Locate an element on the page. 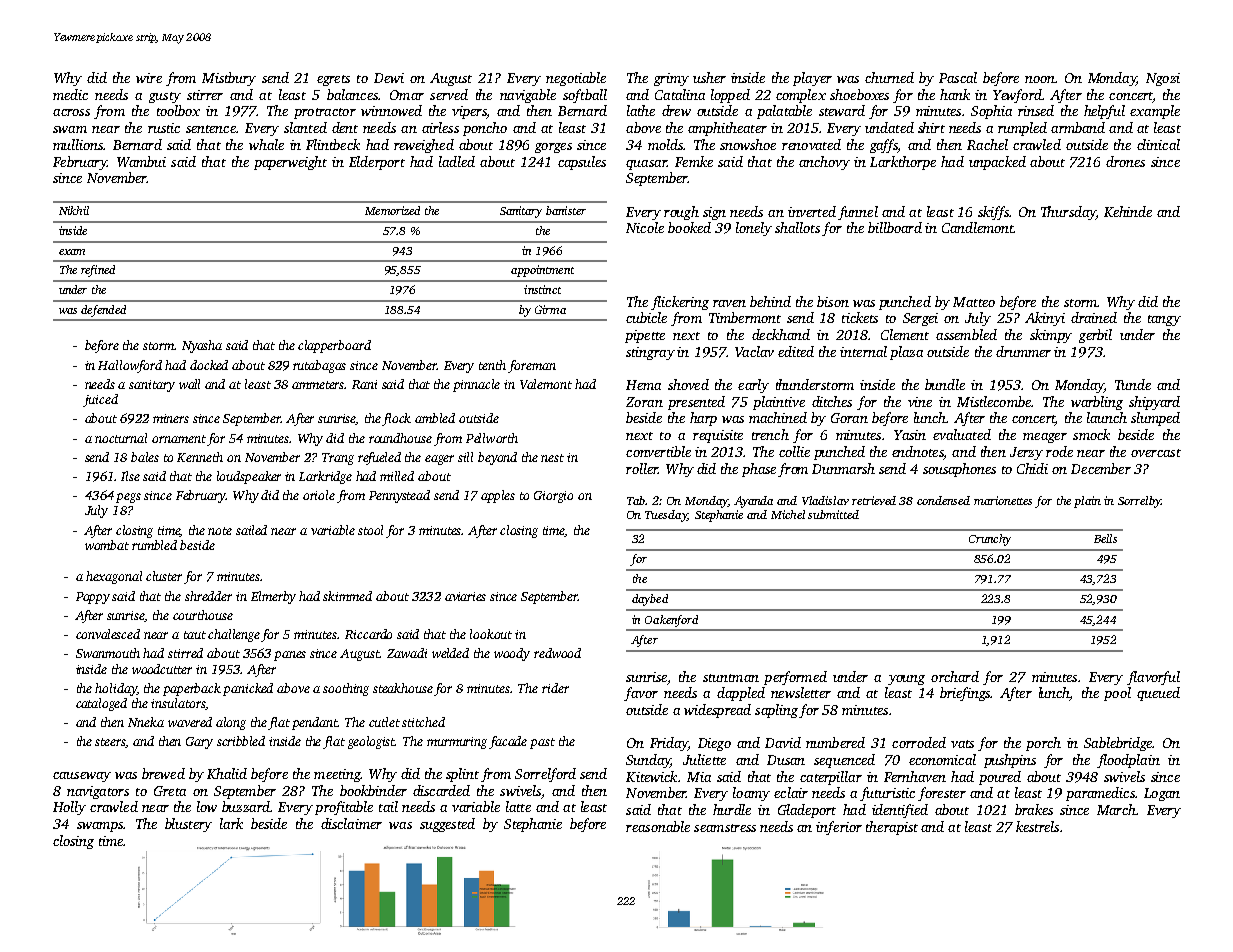 The width and height of the document is (1233, 952). hurdle is located at coordinates (732, 809).
